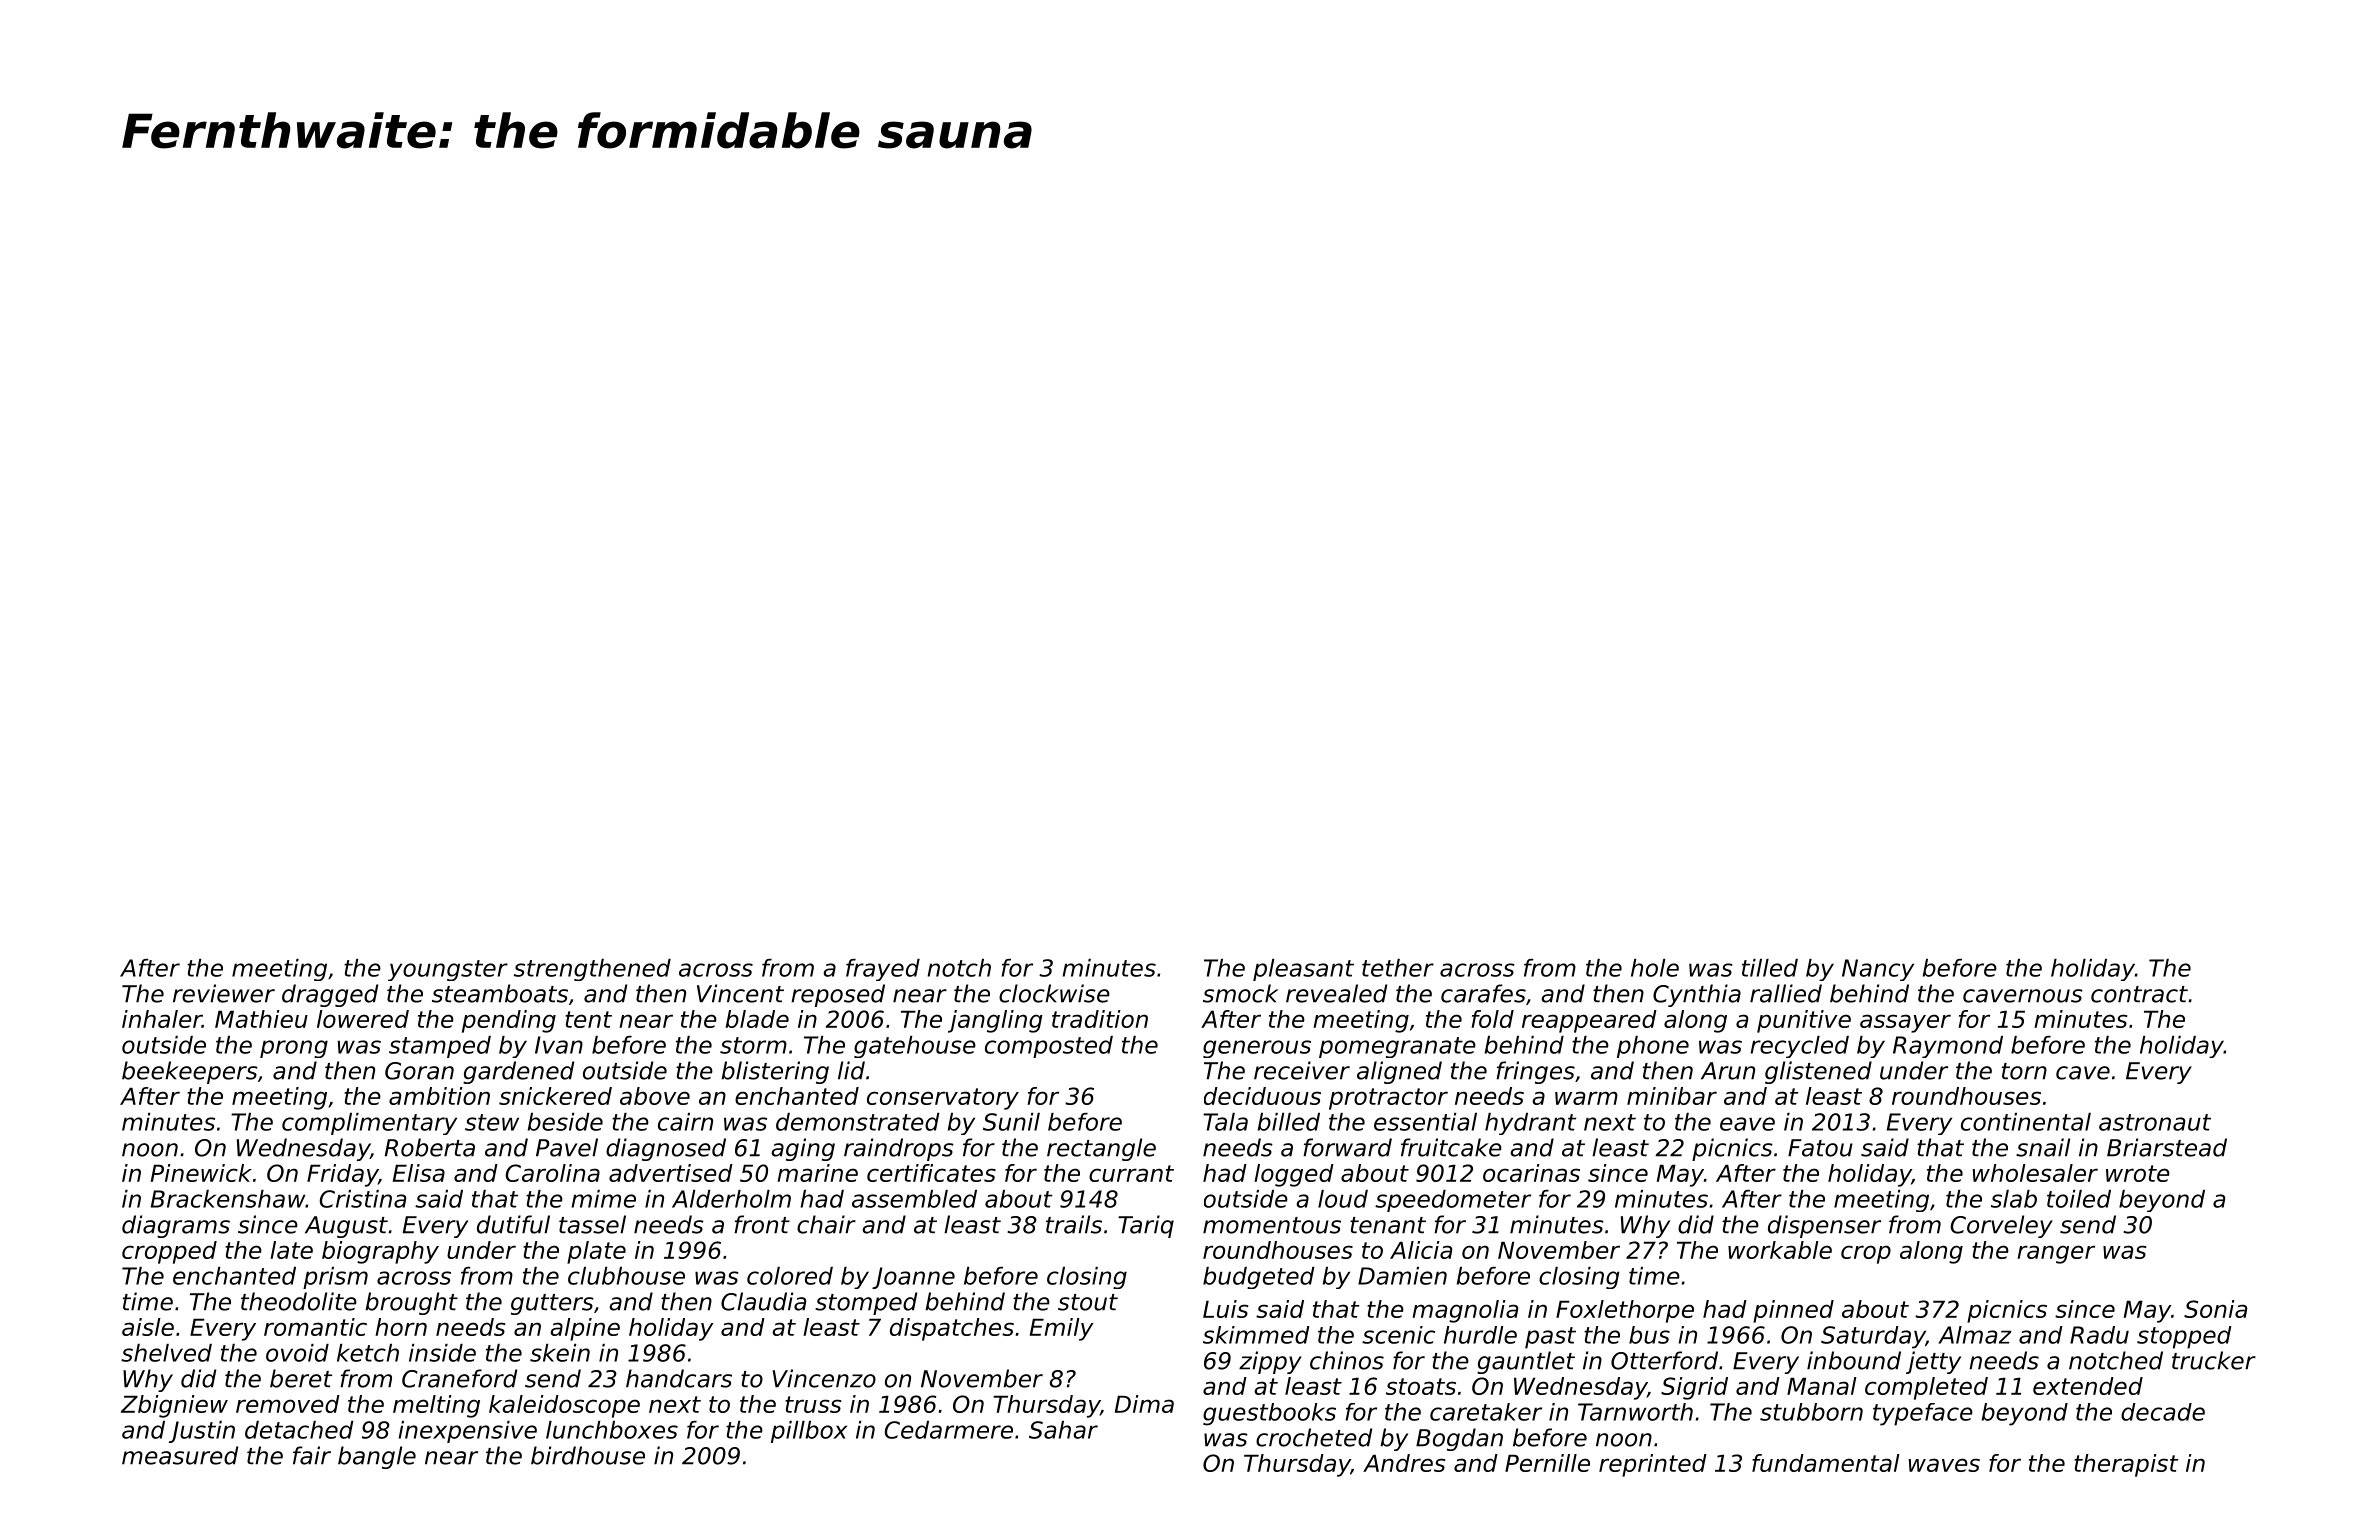 The width and height of the page is (2380, 1540). What do you see at coordinates (377, 1457) in the page?
I see `bangle` at bounding box center [377, 1457].
